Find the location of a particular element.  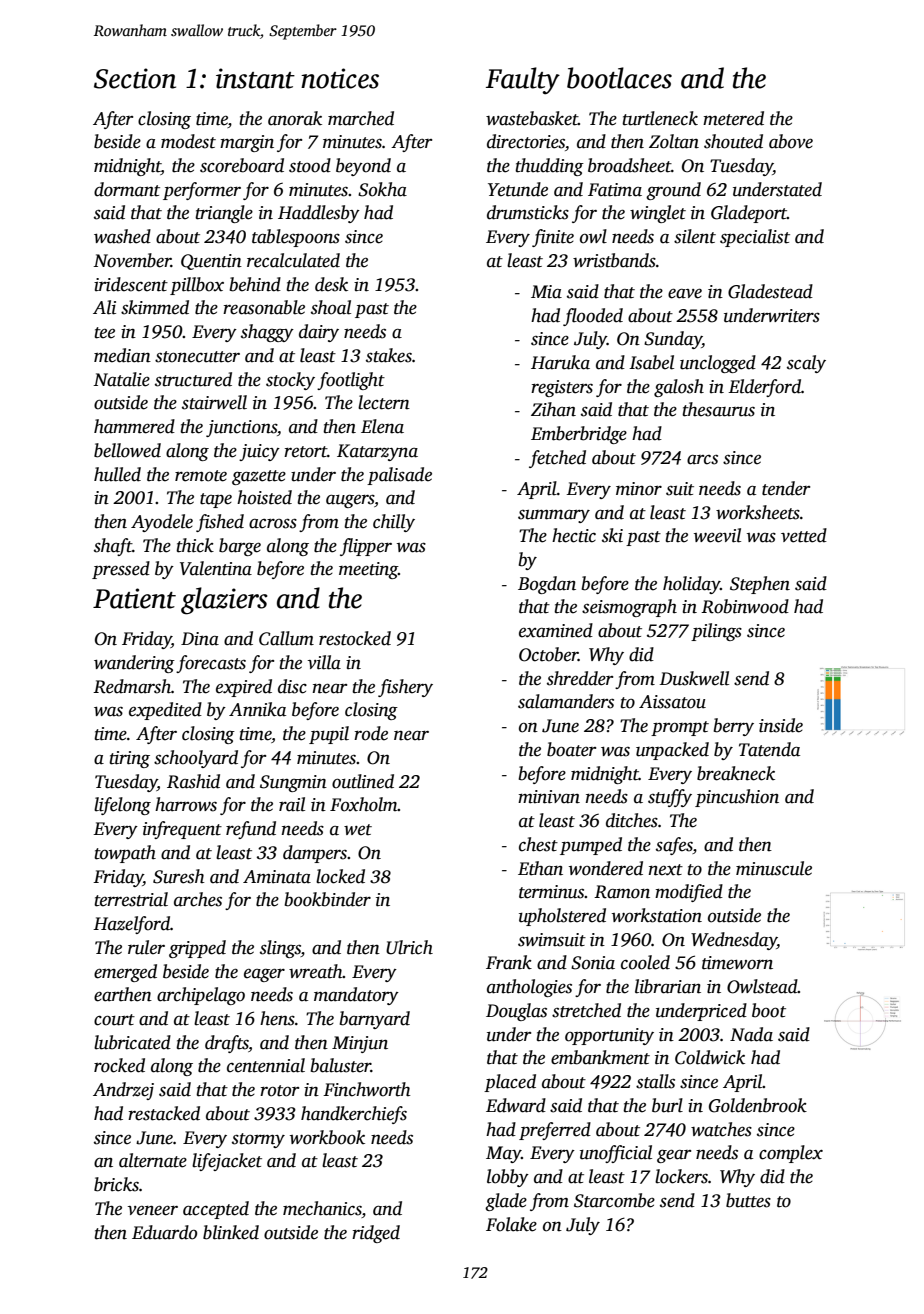

Douglas is located at coordinates (516, 1012).
